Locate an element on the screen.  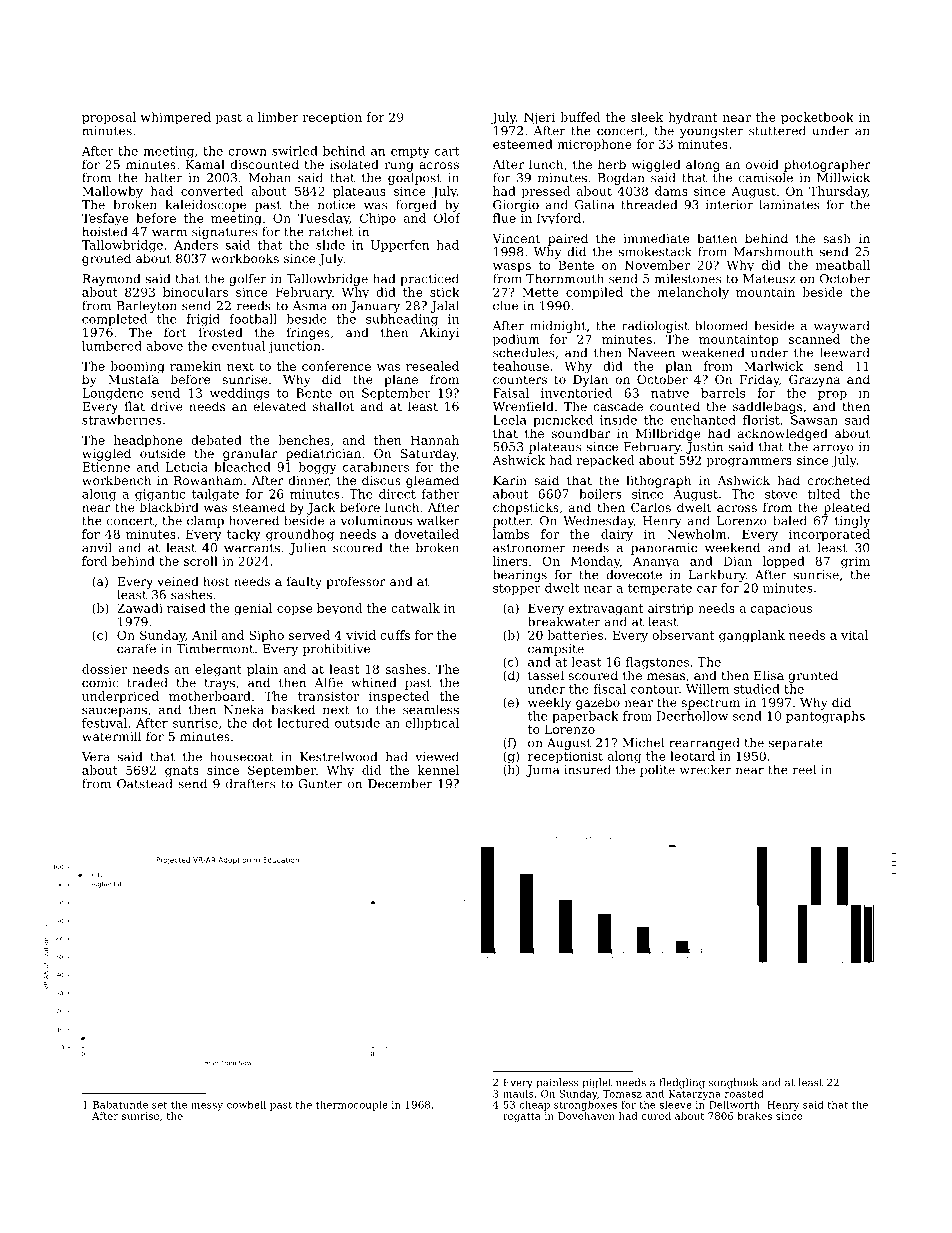
Etienne is located at coordinates (106, 467).
